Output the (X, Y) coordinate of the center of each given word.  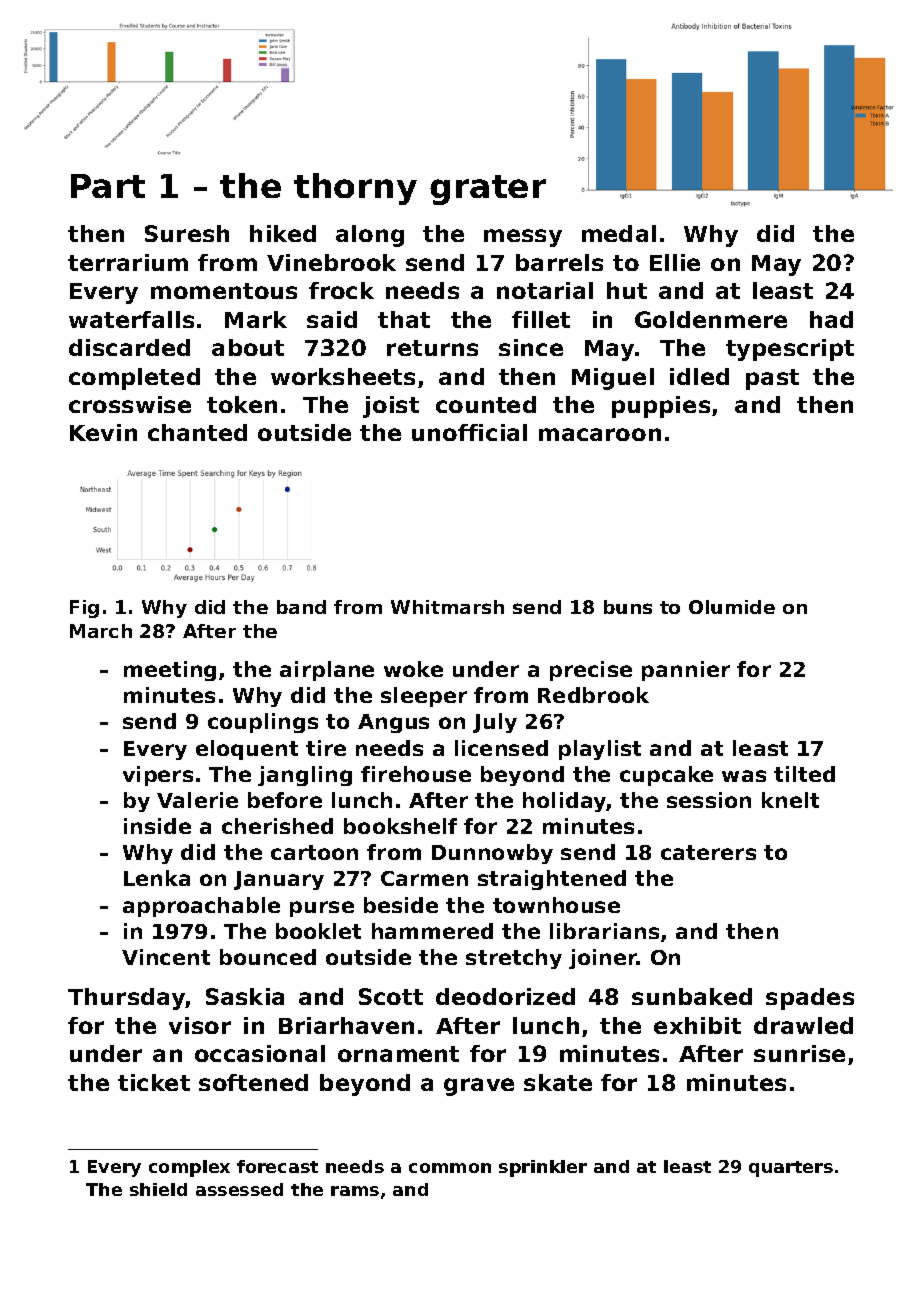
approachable (201, 907)
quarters (791, 1169)
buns (628, 607)
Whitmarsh (447, 607)
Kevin (103, 432)
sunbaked (692, 996)
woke (413, 669)
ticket (154, 1082)
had (831, 319)
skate (558, 1082)
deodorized (505, 996)
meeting (170, 671)
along (370, 236)
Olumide (732, 607)
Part (108, 186)
